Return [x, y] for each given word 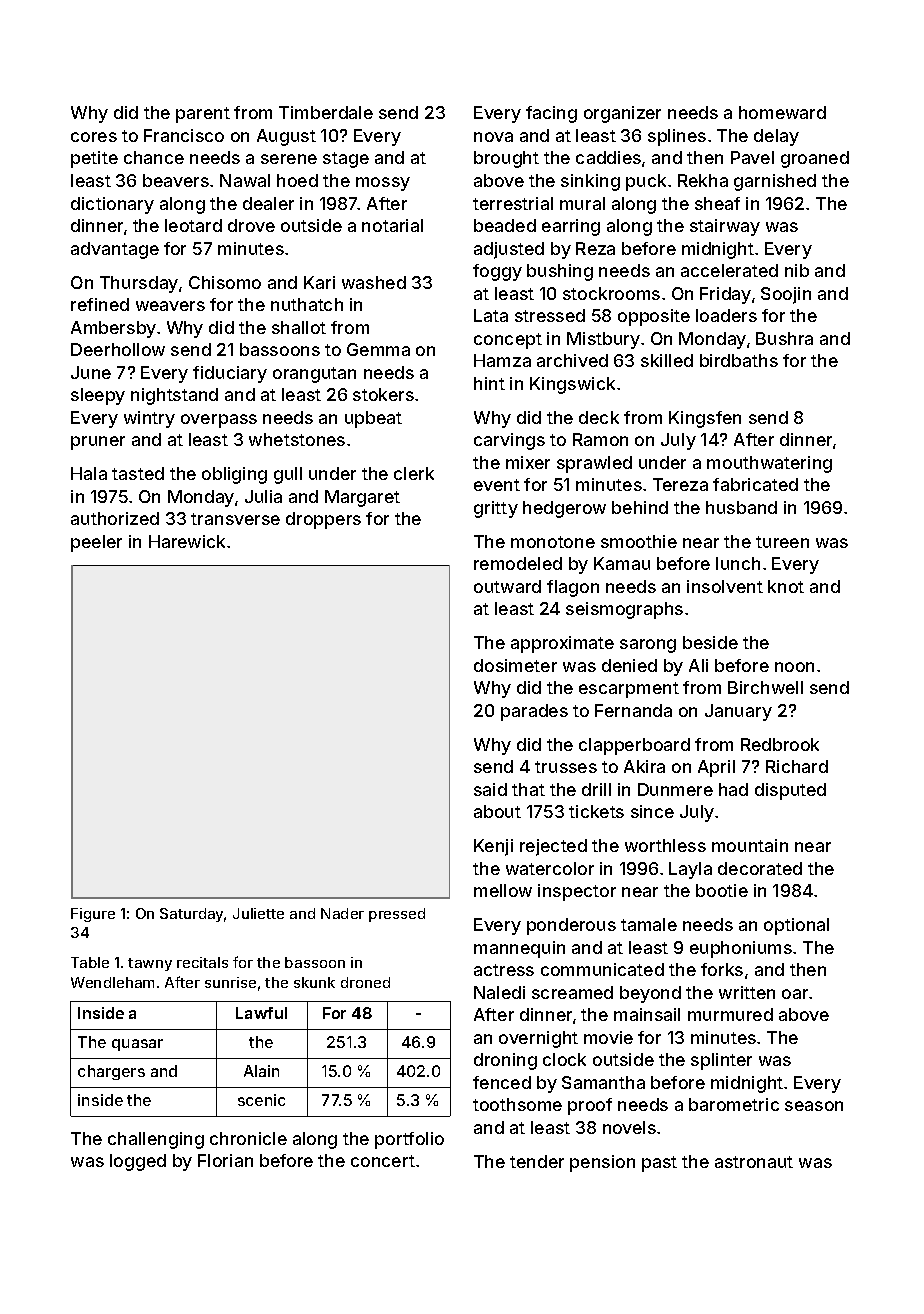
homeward [782, 112]
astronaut [754, 1162]
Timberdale [326, 112]
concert [383, 1161]
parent [203, 115]
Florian [225, 1160]
